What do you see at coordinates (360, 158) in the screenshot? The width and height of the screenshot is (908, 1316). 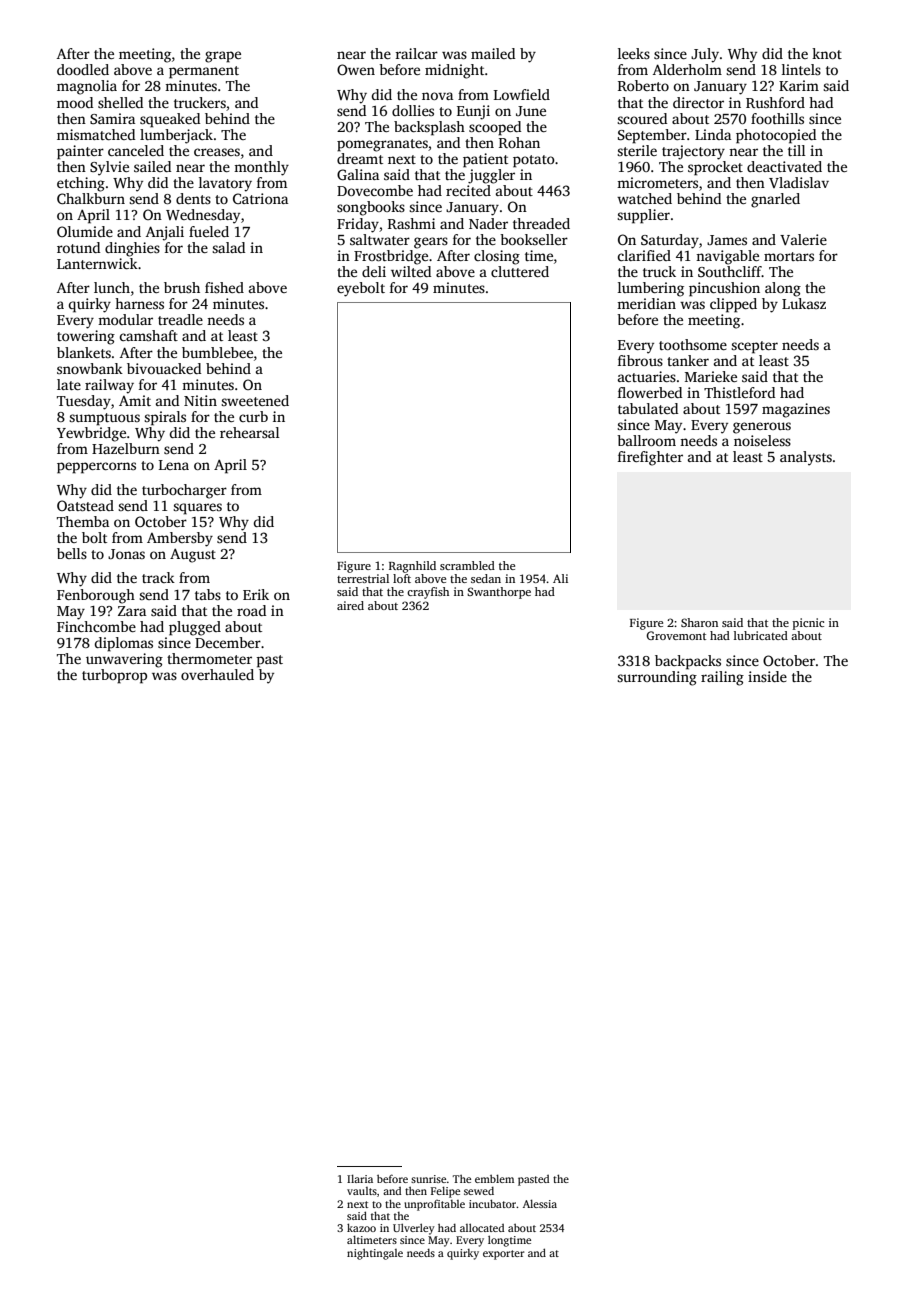 I see `dreamt` at bounding box center [360, 158].
